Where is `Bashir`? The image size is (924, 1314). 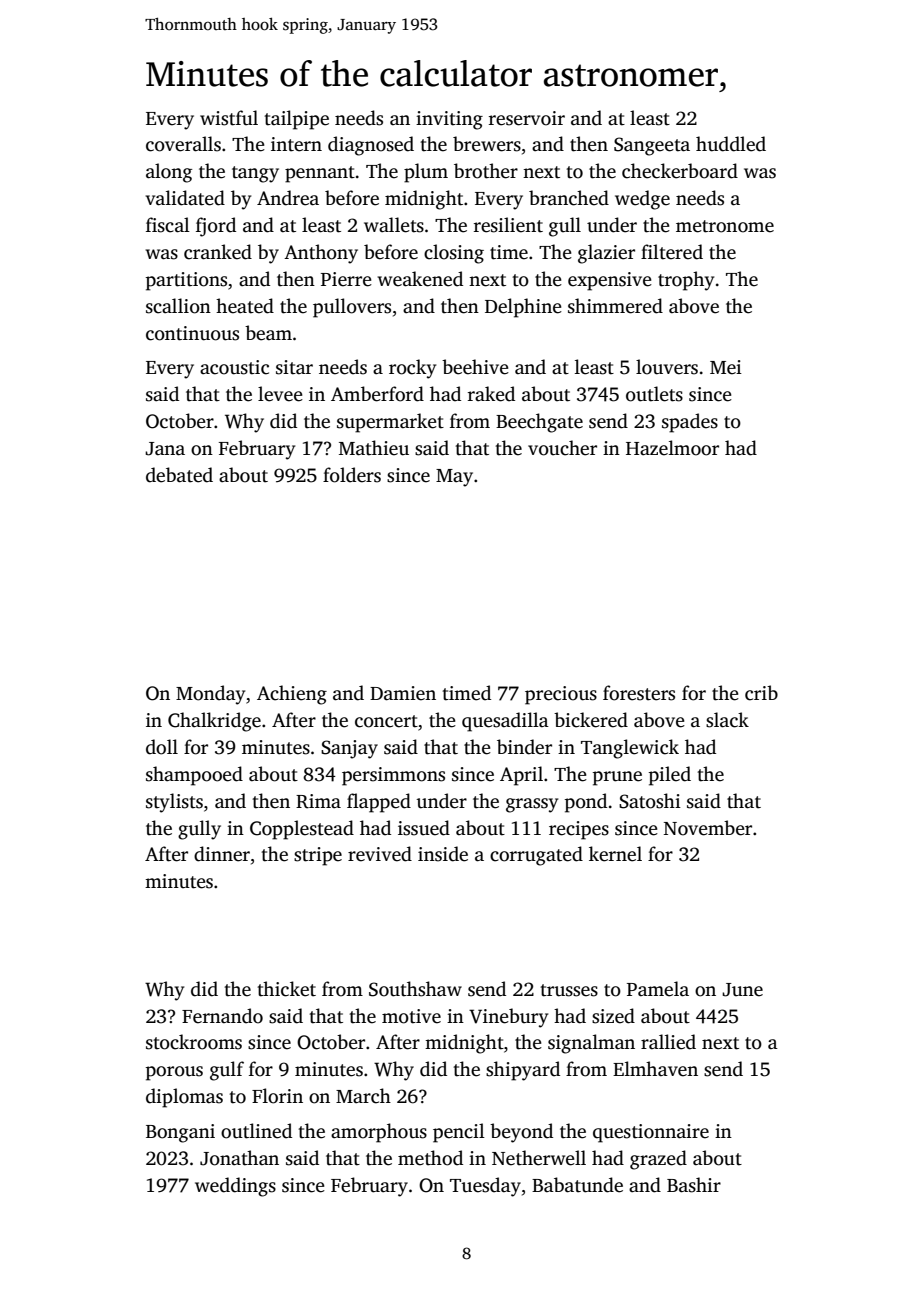 Bashir is located at coordinates (694, 1185).
